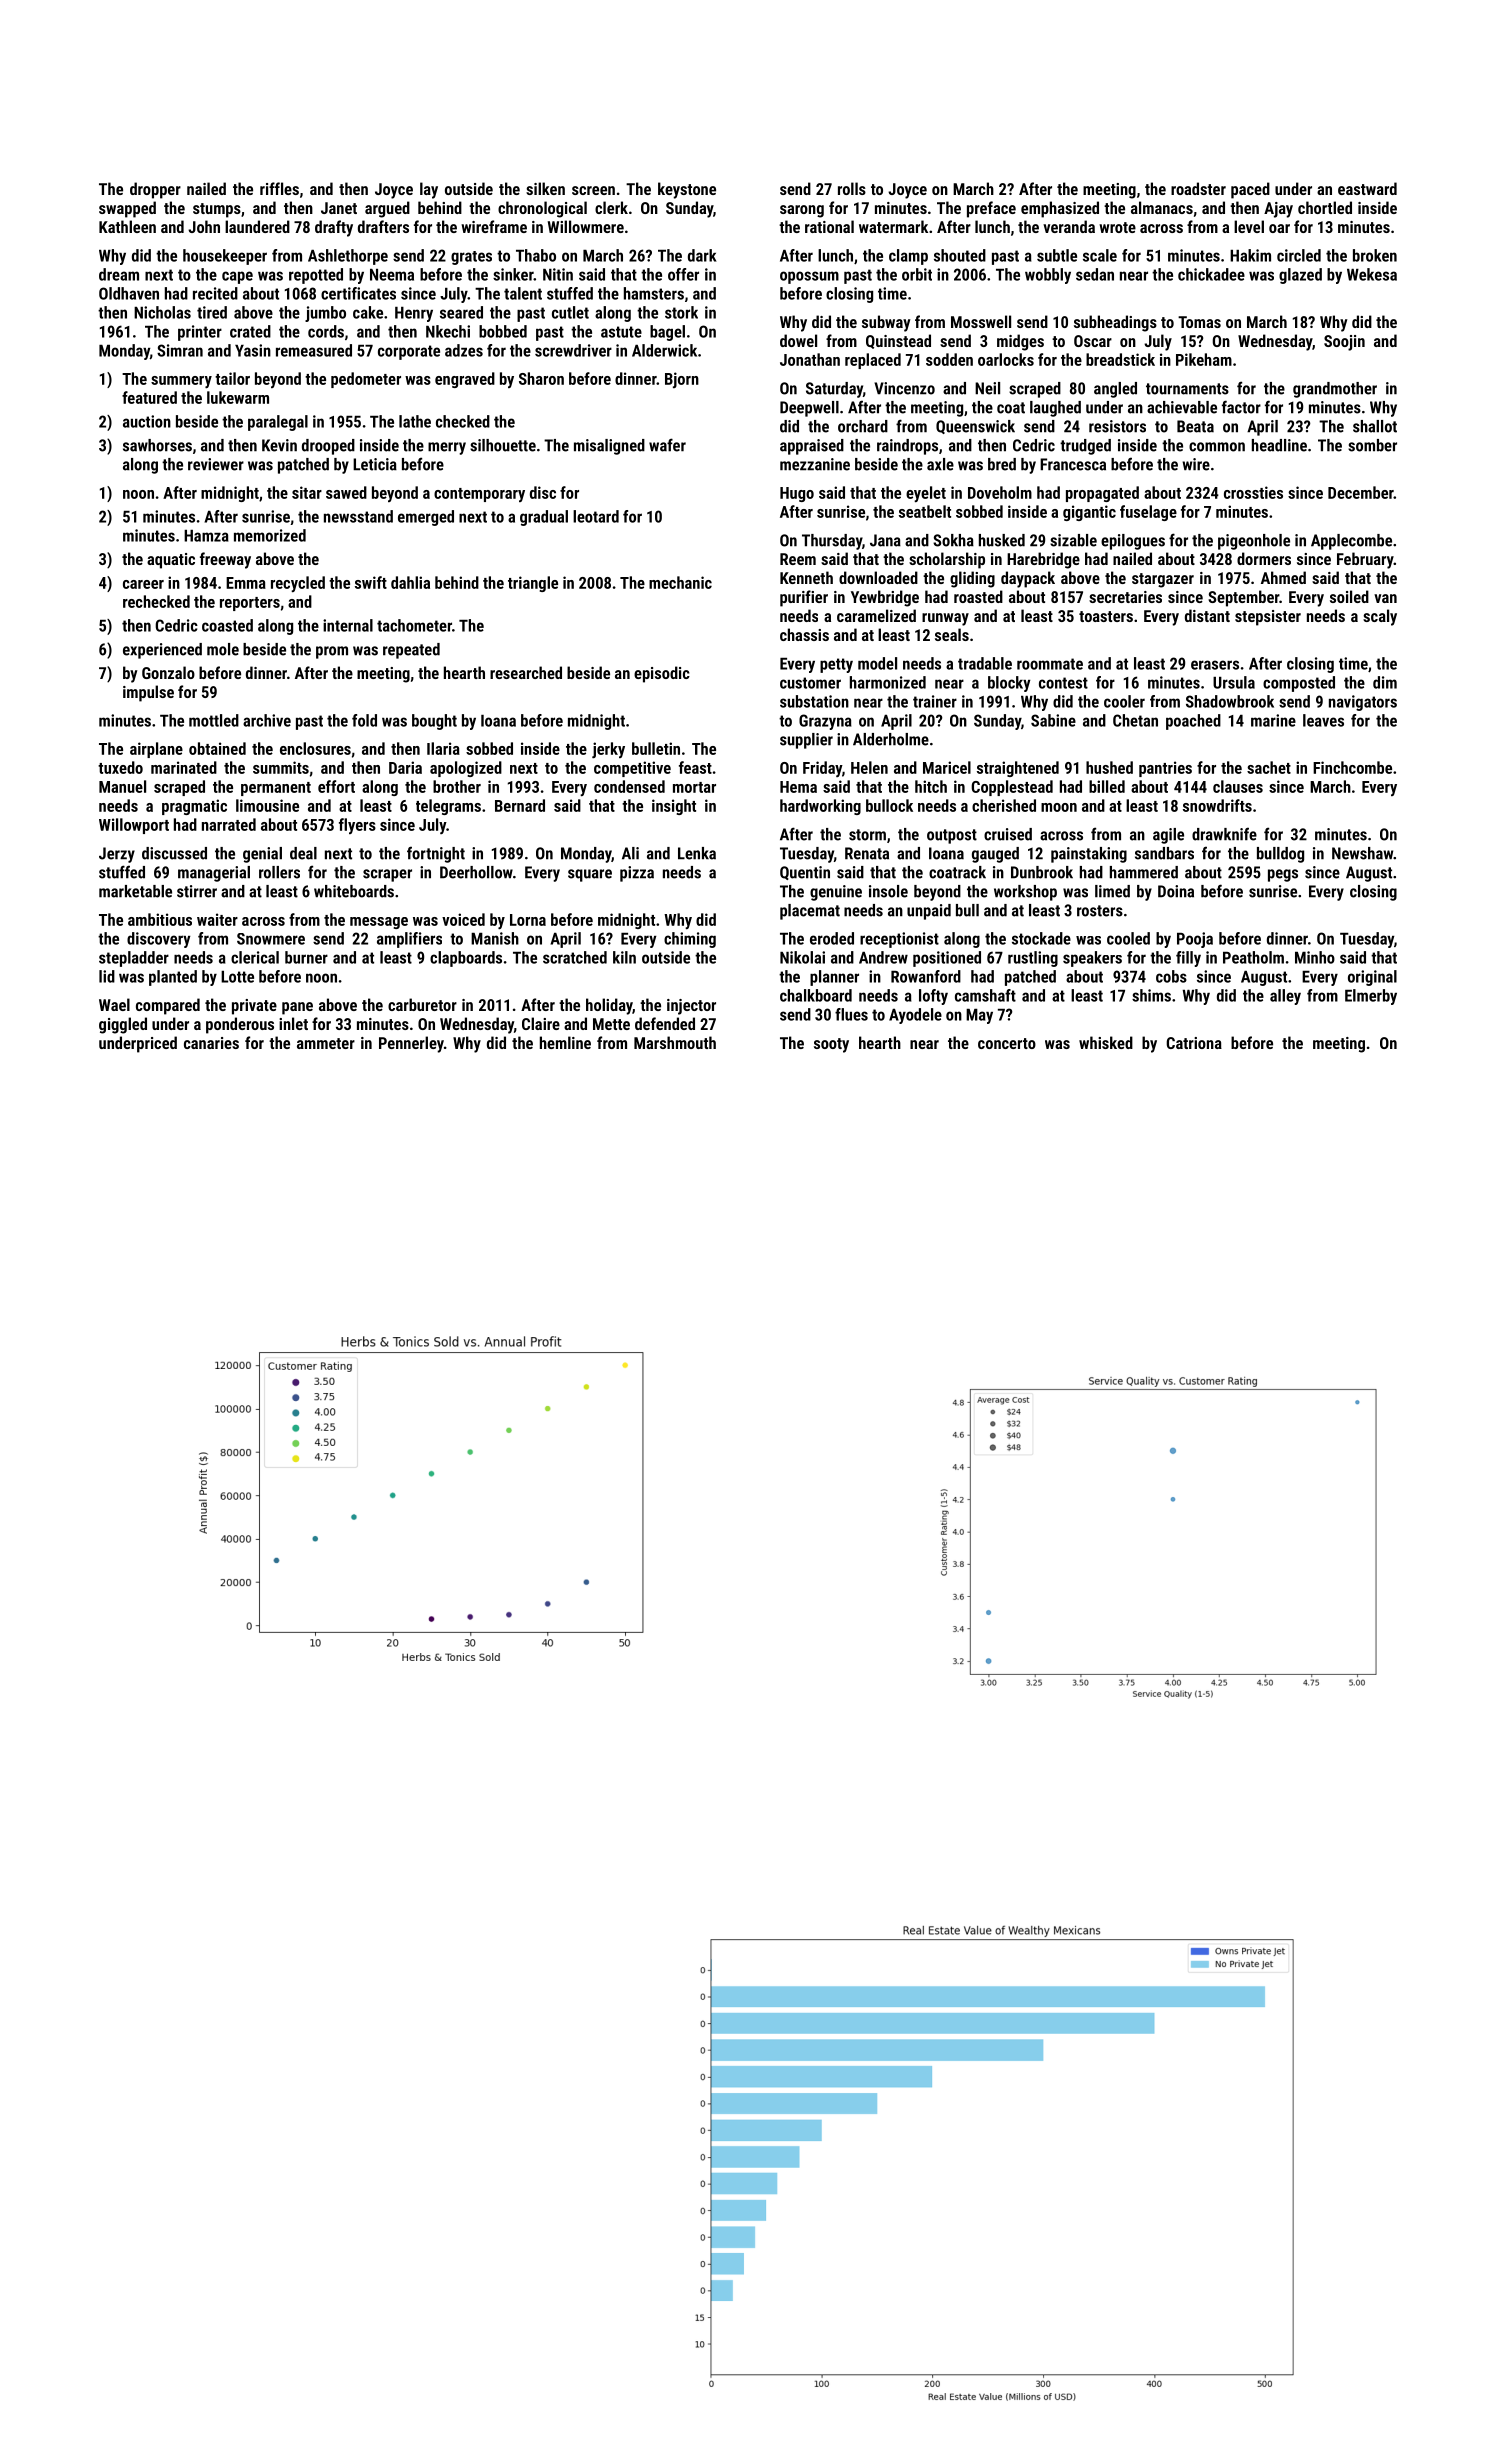  Describe the element at coordinates (1198, 188) in the page. I see `roadster` at that location.
